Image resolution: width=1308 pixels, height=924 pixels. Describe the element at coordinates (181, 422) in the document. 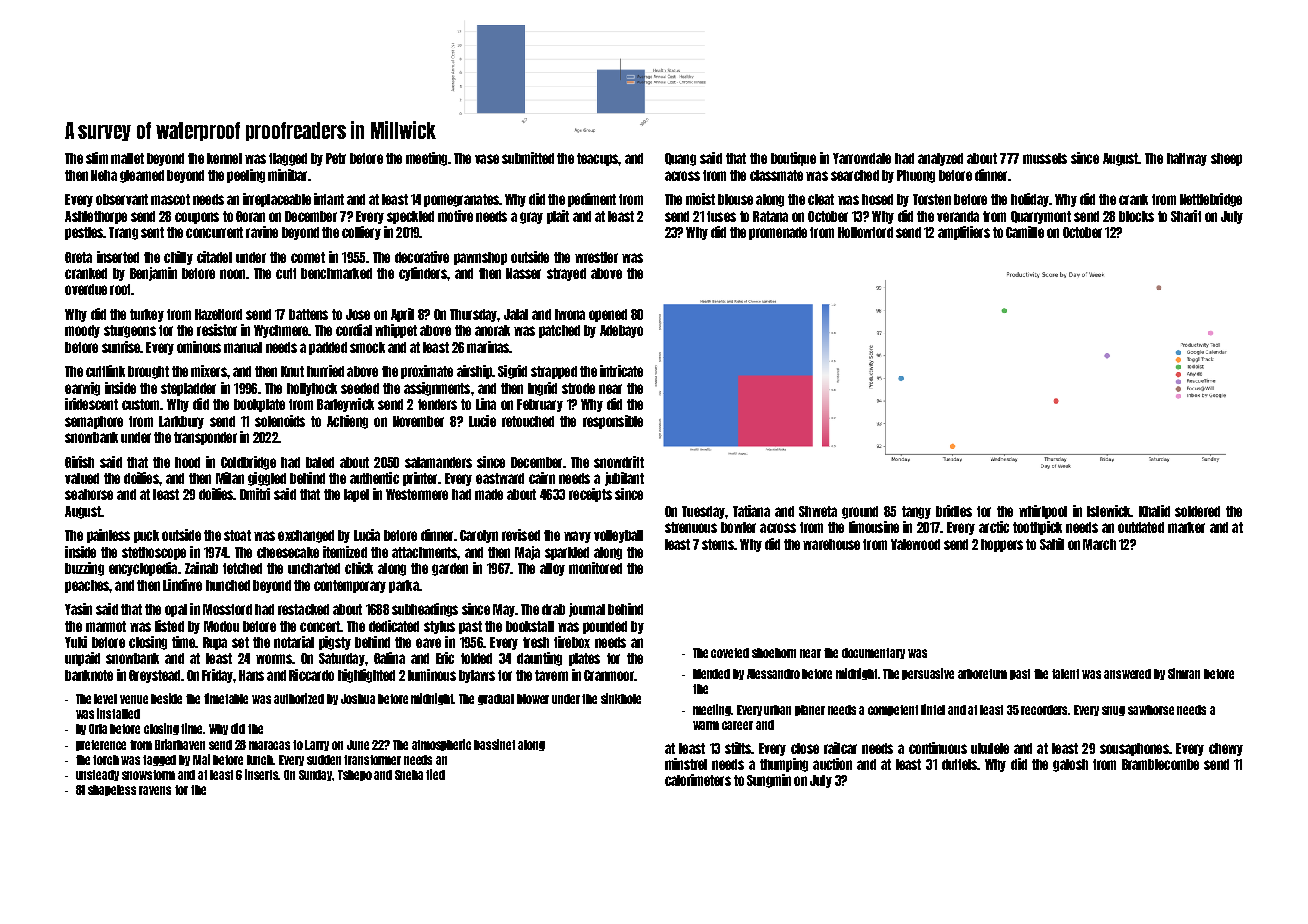

I see `Larkbury` at that location.
